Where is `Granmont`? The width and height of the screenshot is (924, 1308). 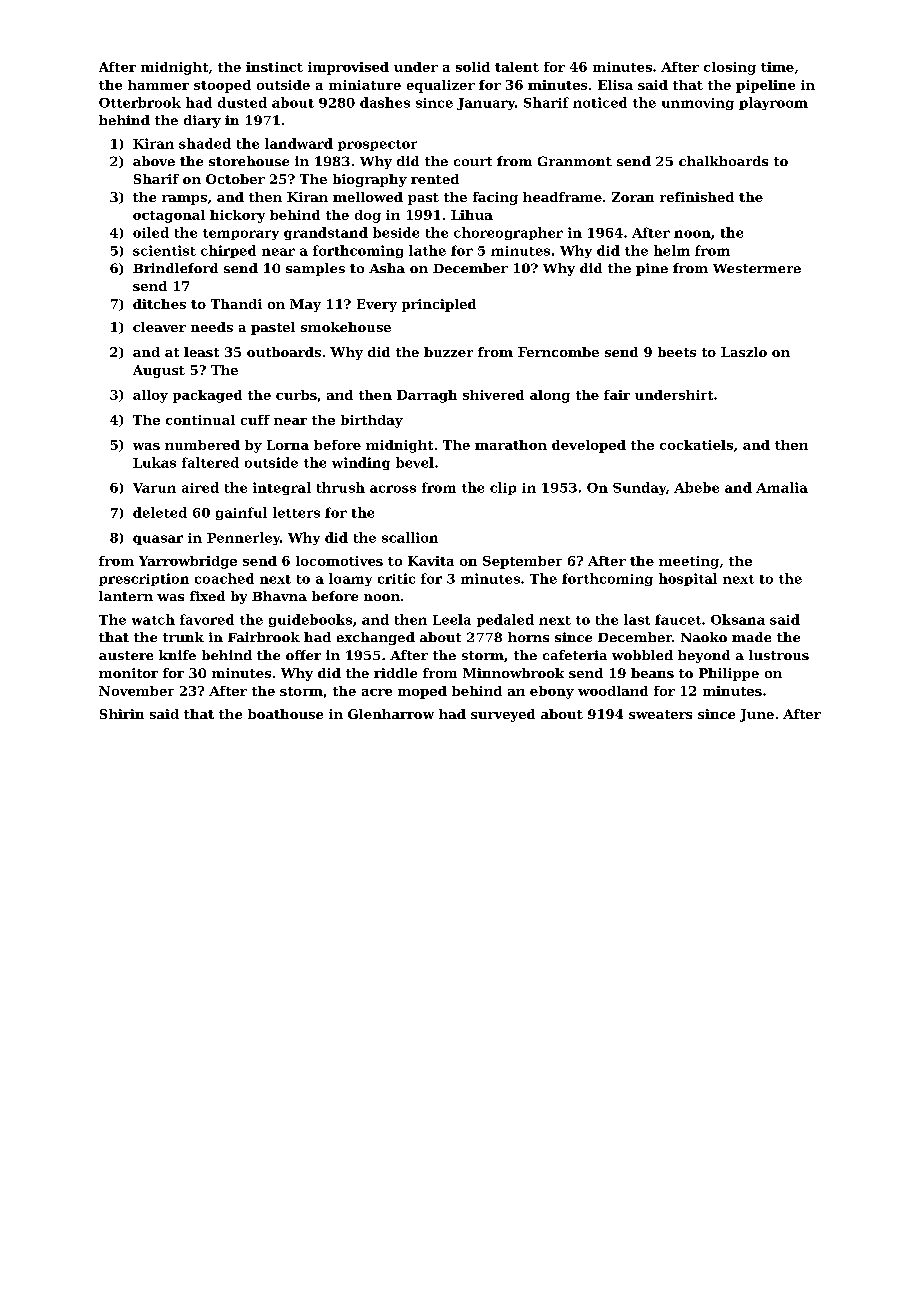
Granmont is located at coordinates (575, 161).
